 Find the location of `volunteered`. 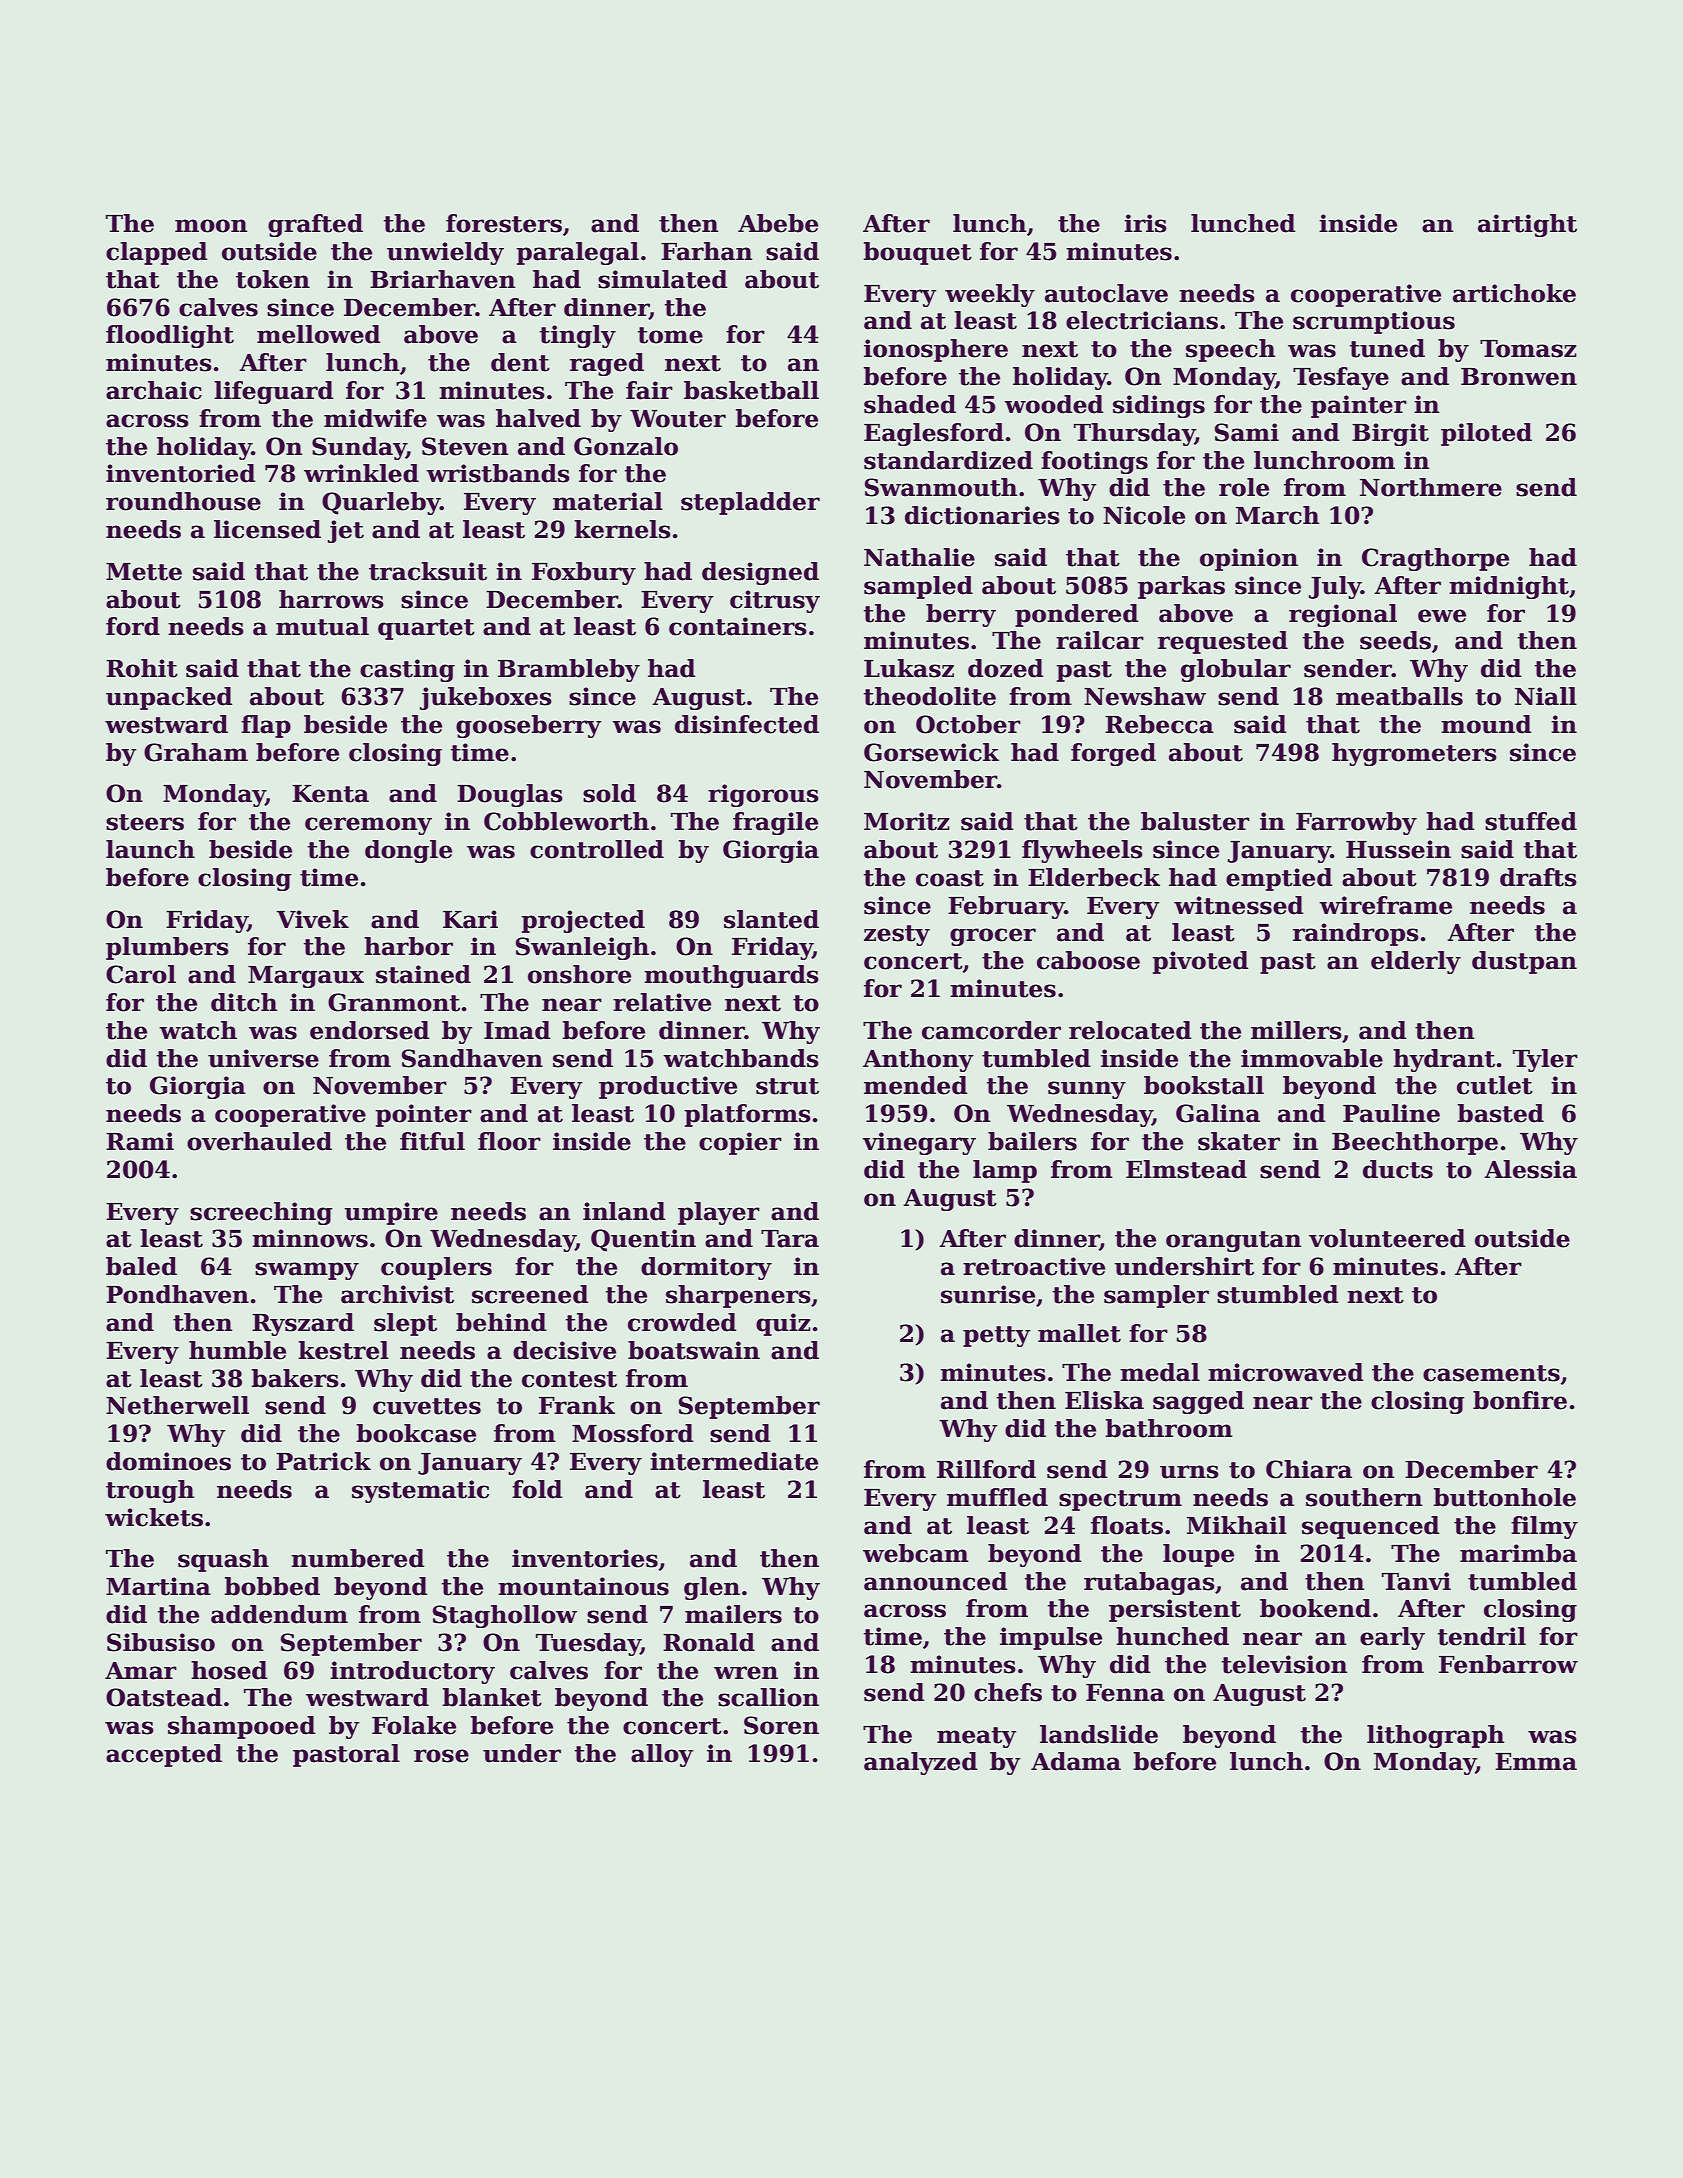

volunteered is located at coordinates (1387, 1238).
